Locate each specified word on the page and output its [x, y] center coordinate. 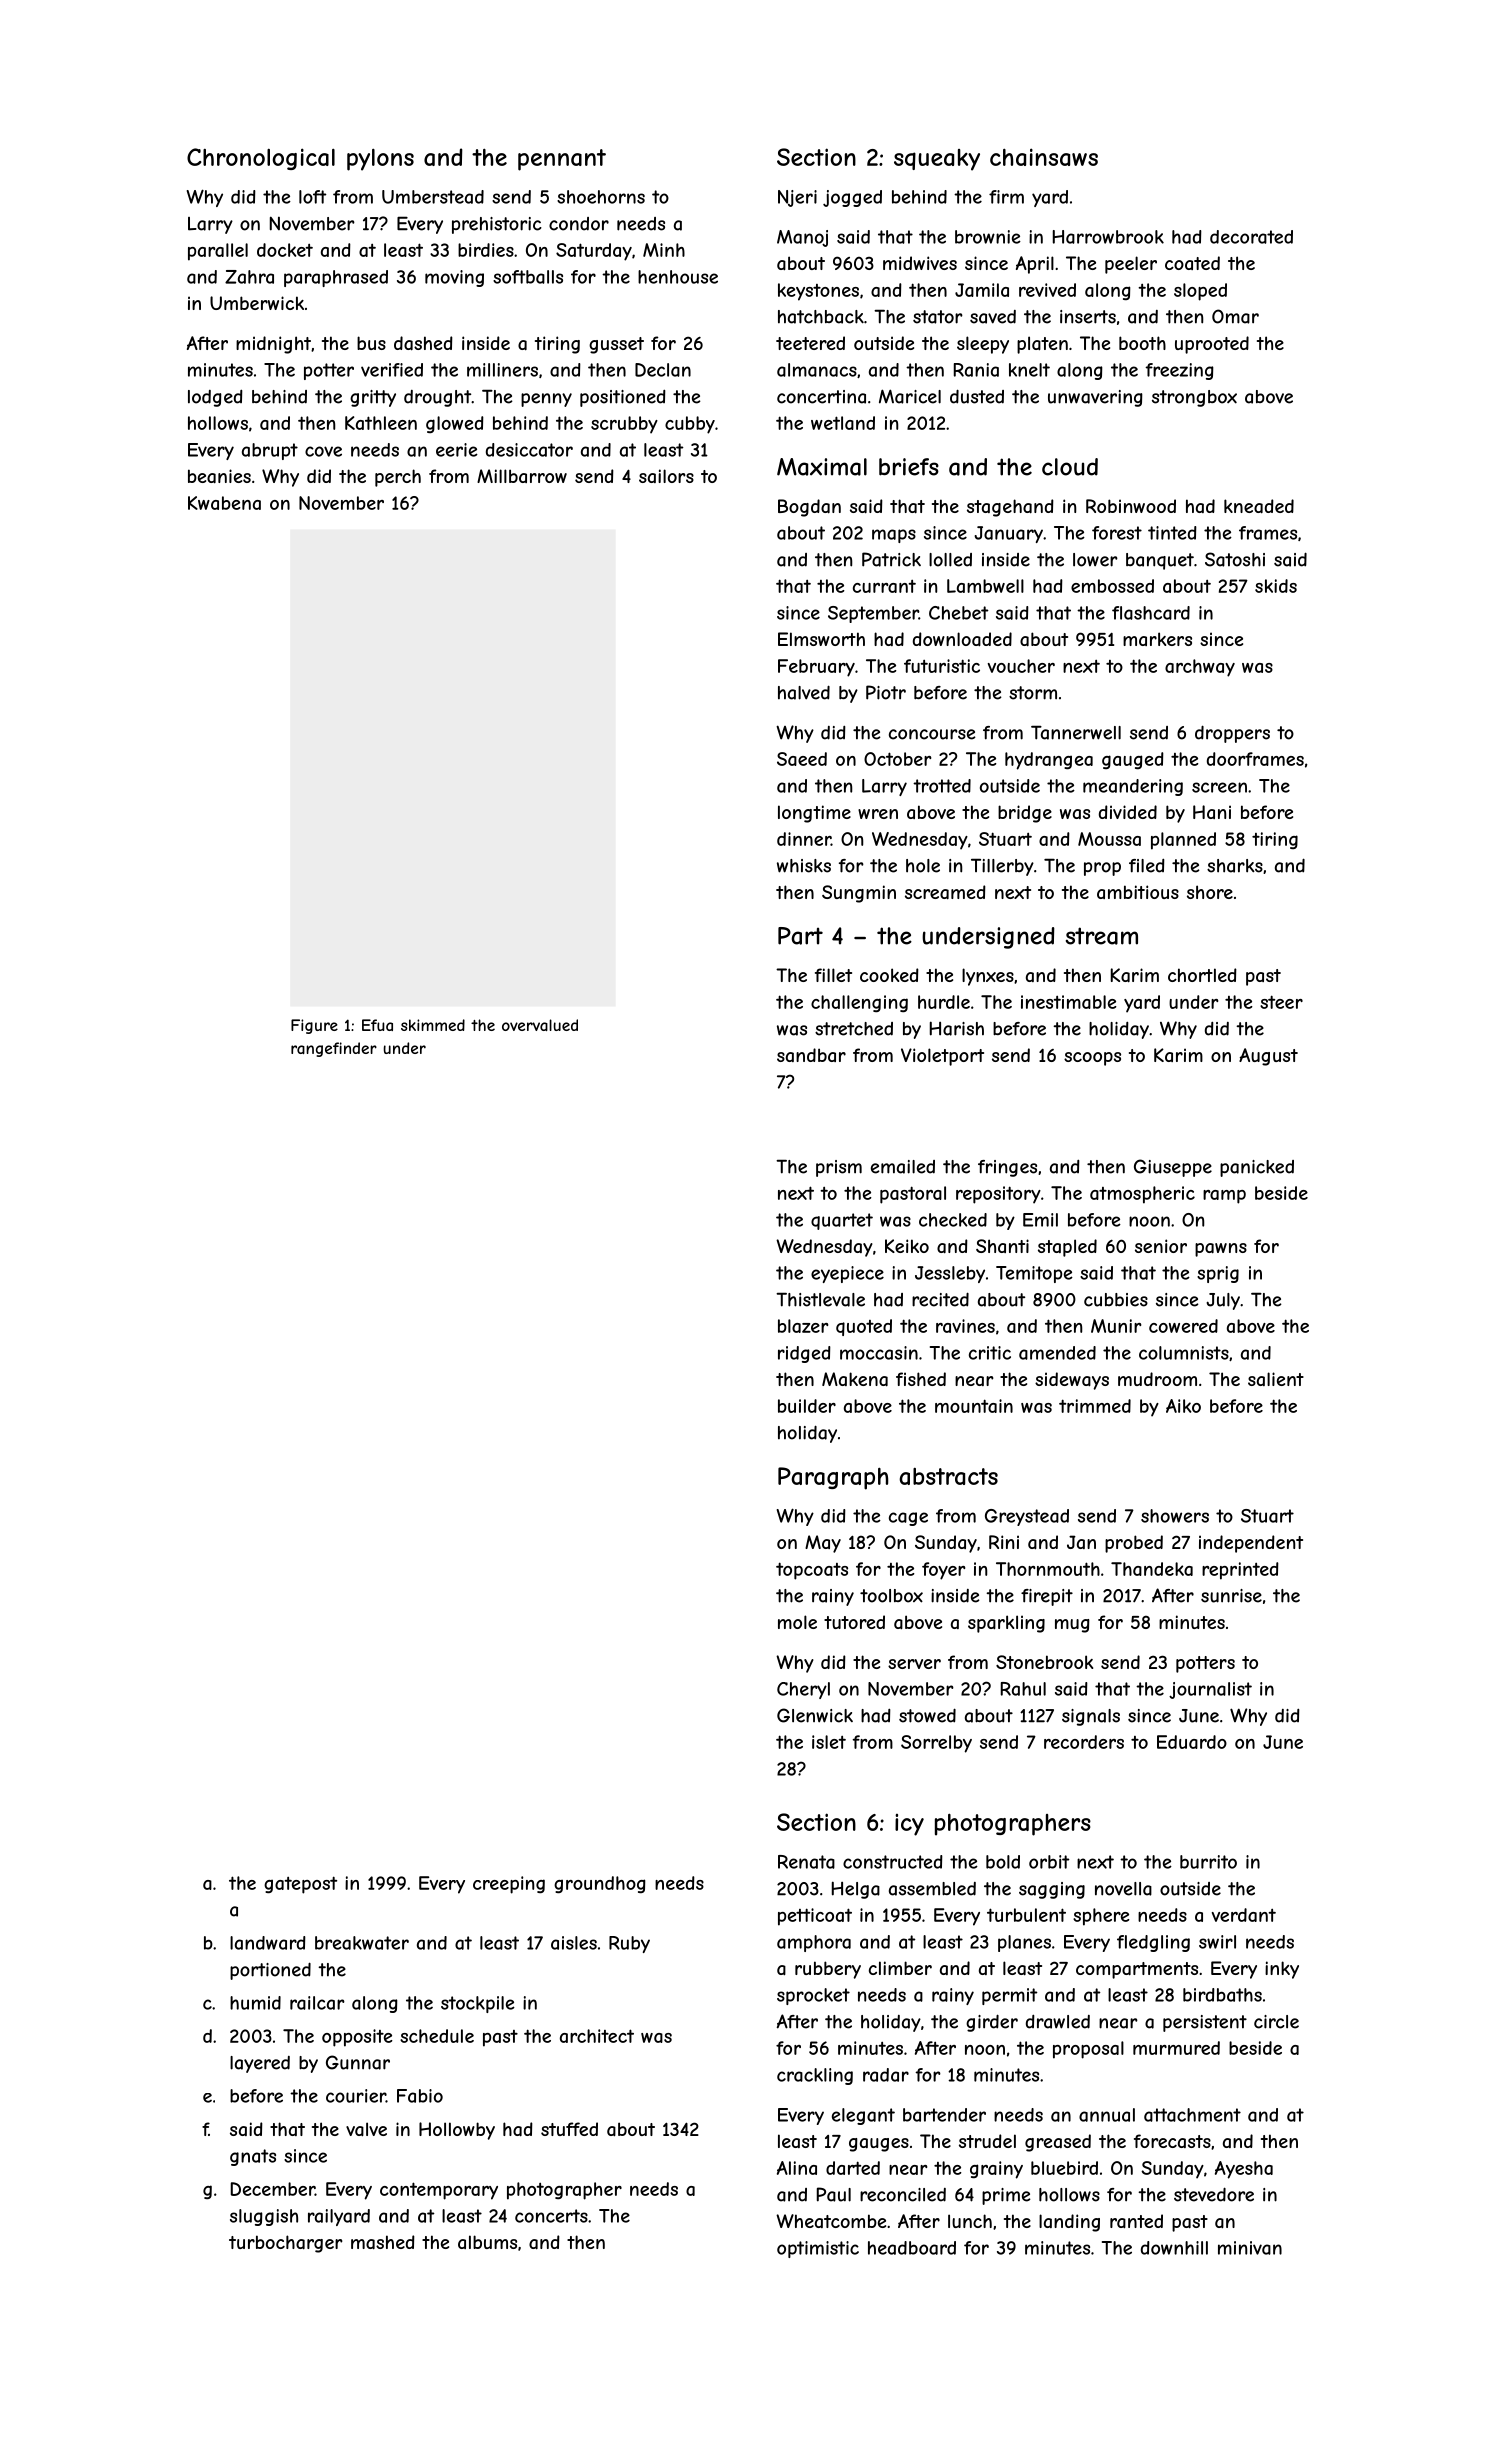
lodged [215, 398]
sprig [1218, 1274]
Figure [314, 1026]
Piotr [886, 692]
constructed [893, 1862]
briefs [909, 467]
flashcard [1151, 613]
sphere [1101, 1917]
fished [921, 1379]
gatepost [300, 1885]
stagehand [1010, 508]
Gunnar [358, 2062]
